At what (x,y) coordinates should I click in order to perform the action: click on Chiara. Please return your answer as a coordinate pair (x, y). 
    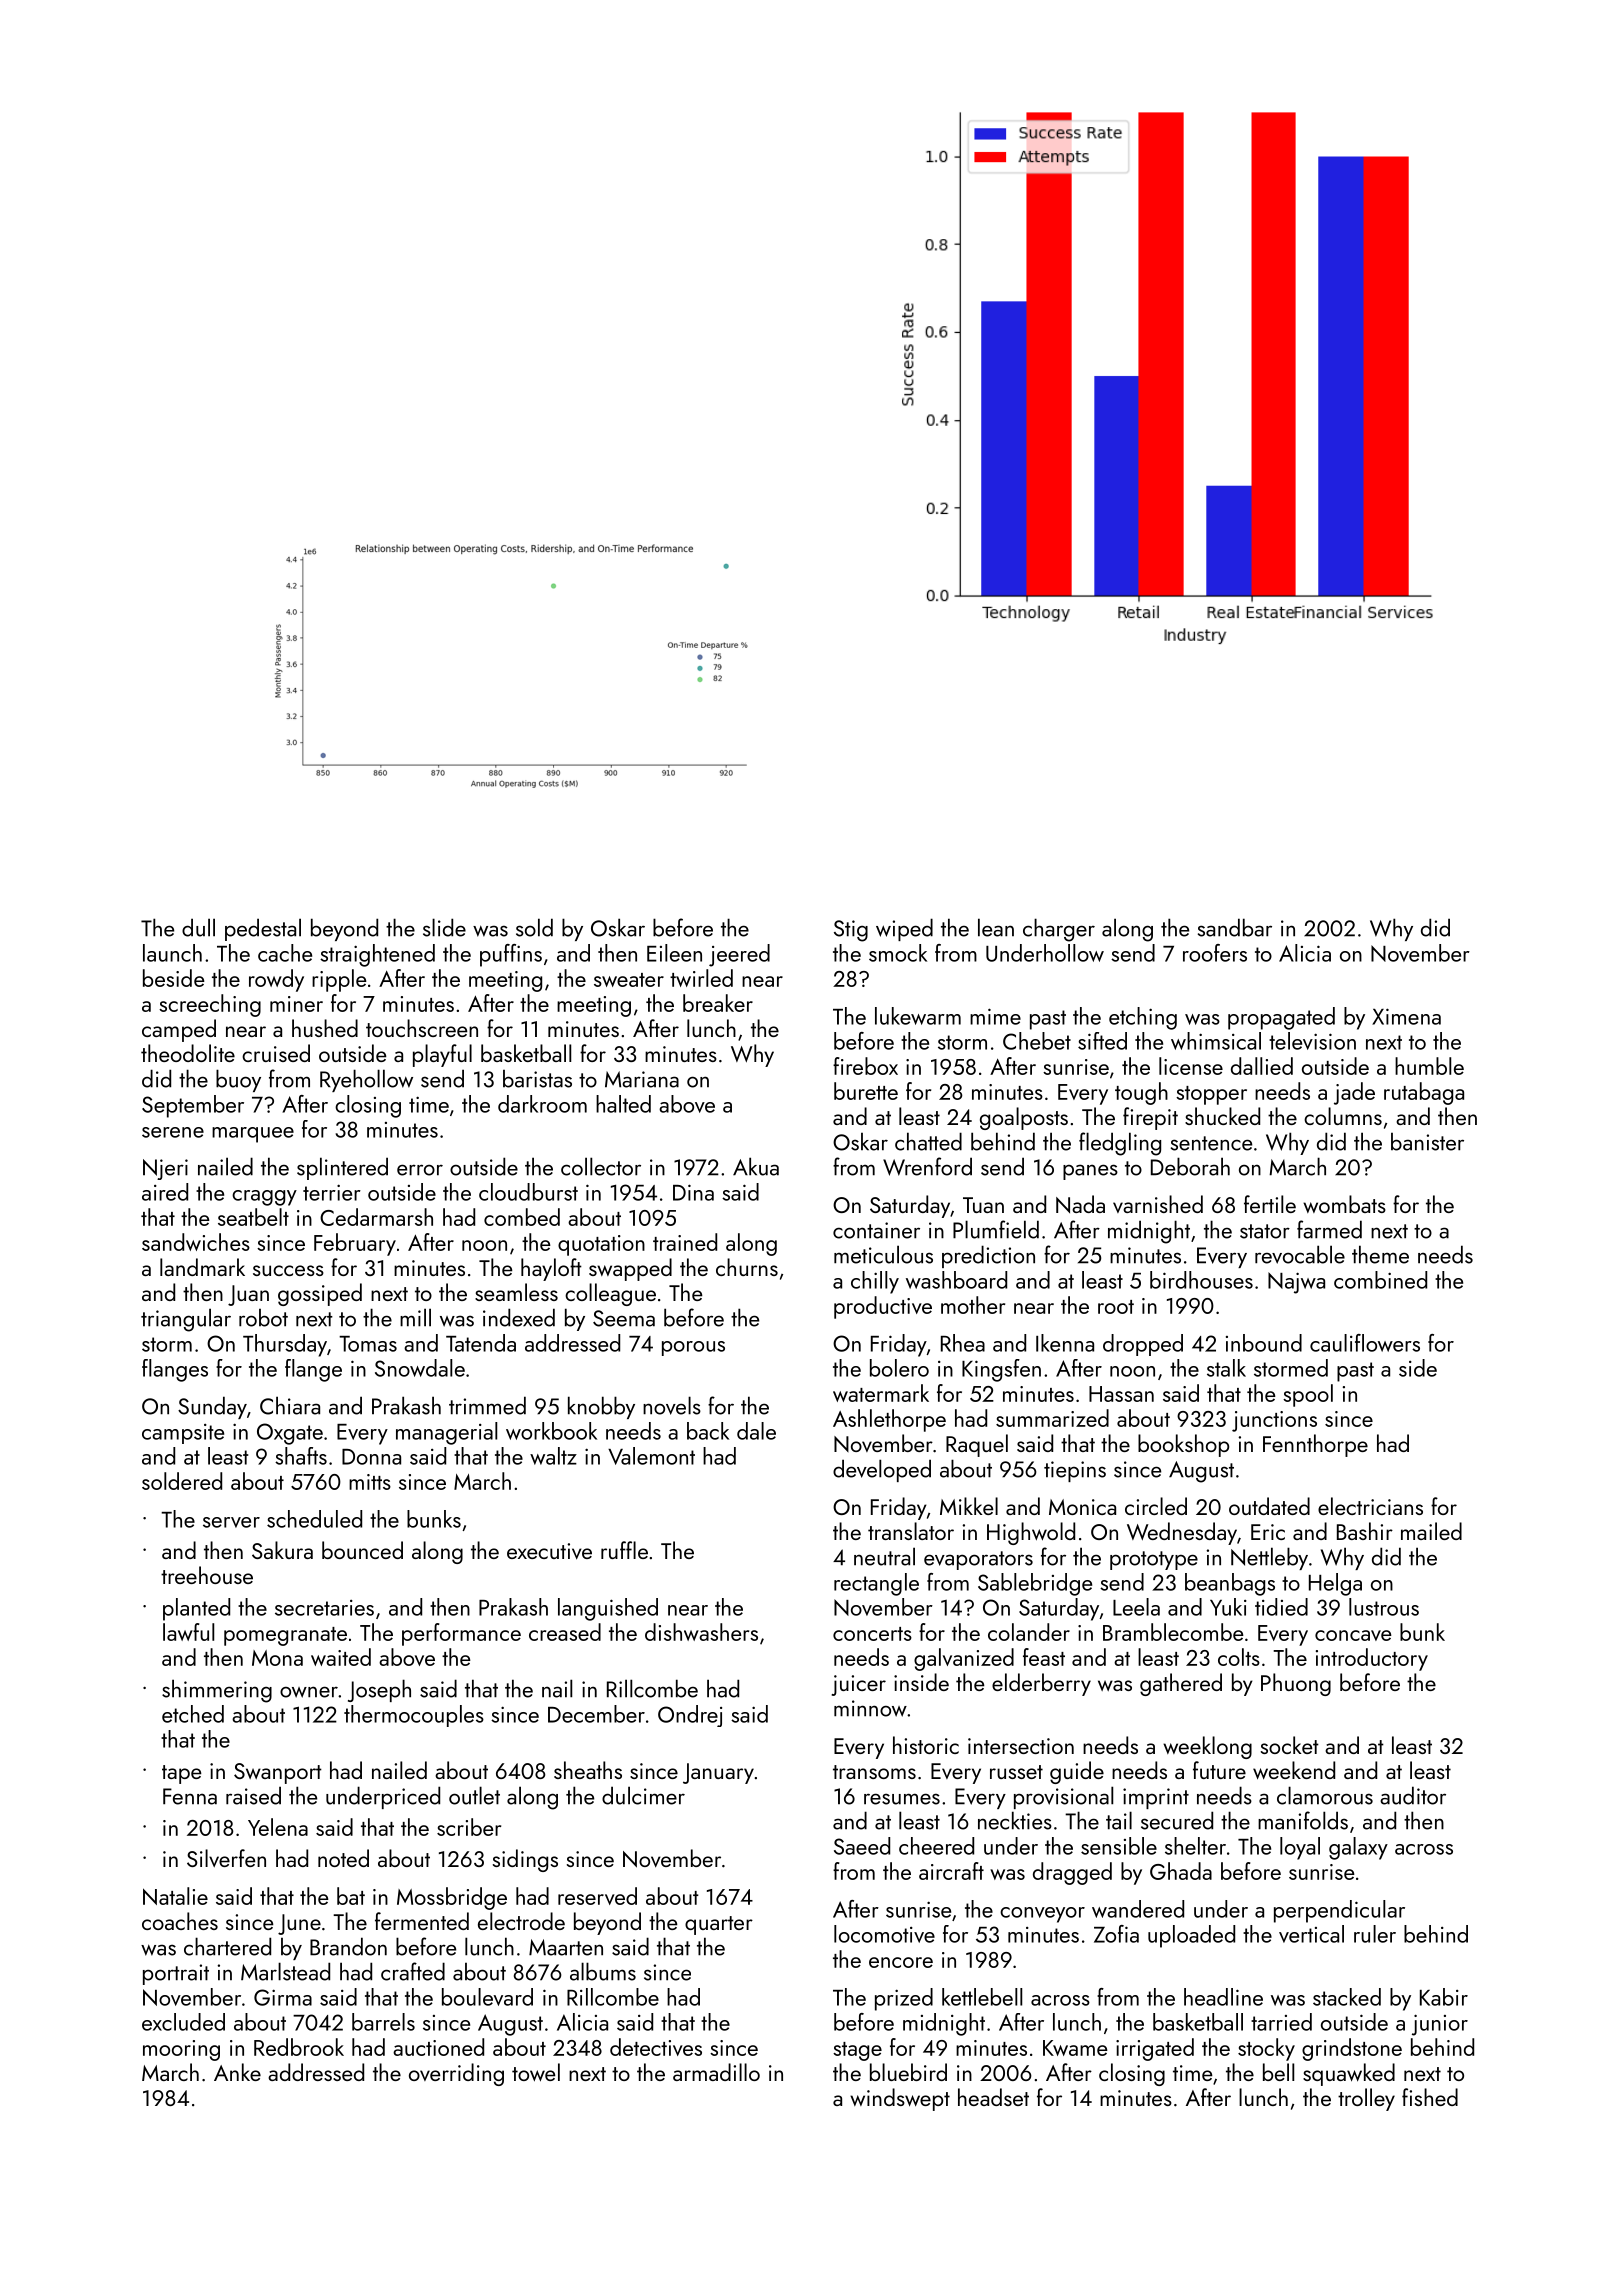
    Looking at the image, I should click on (290, 1405).
